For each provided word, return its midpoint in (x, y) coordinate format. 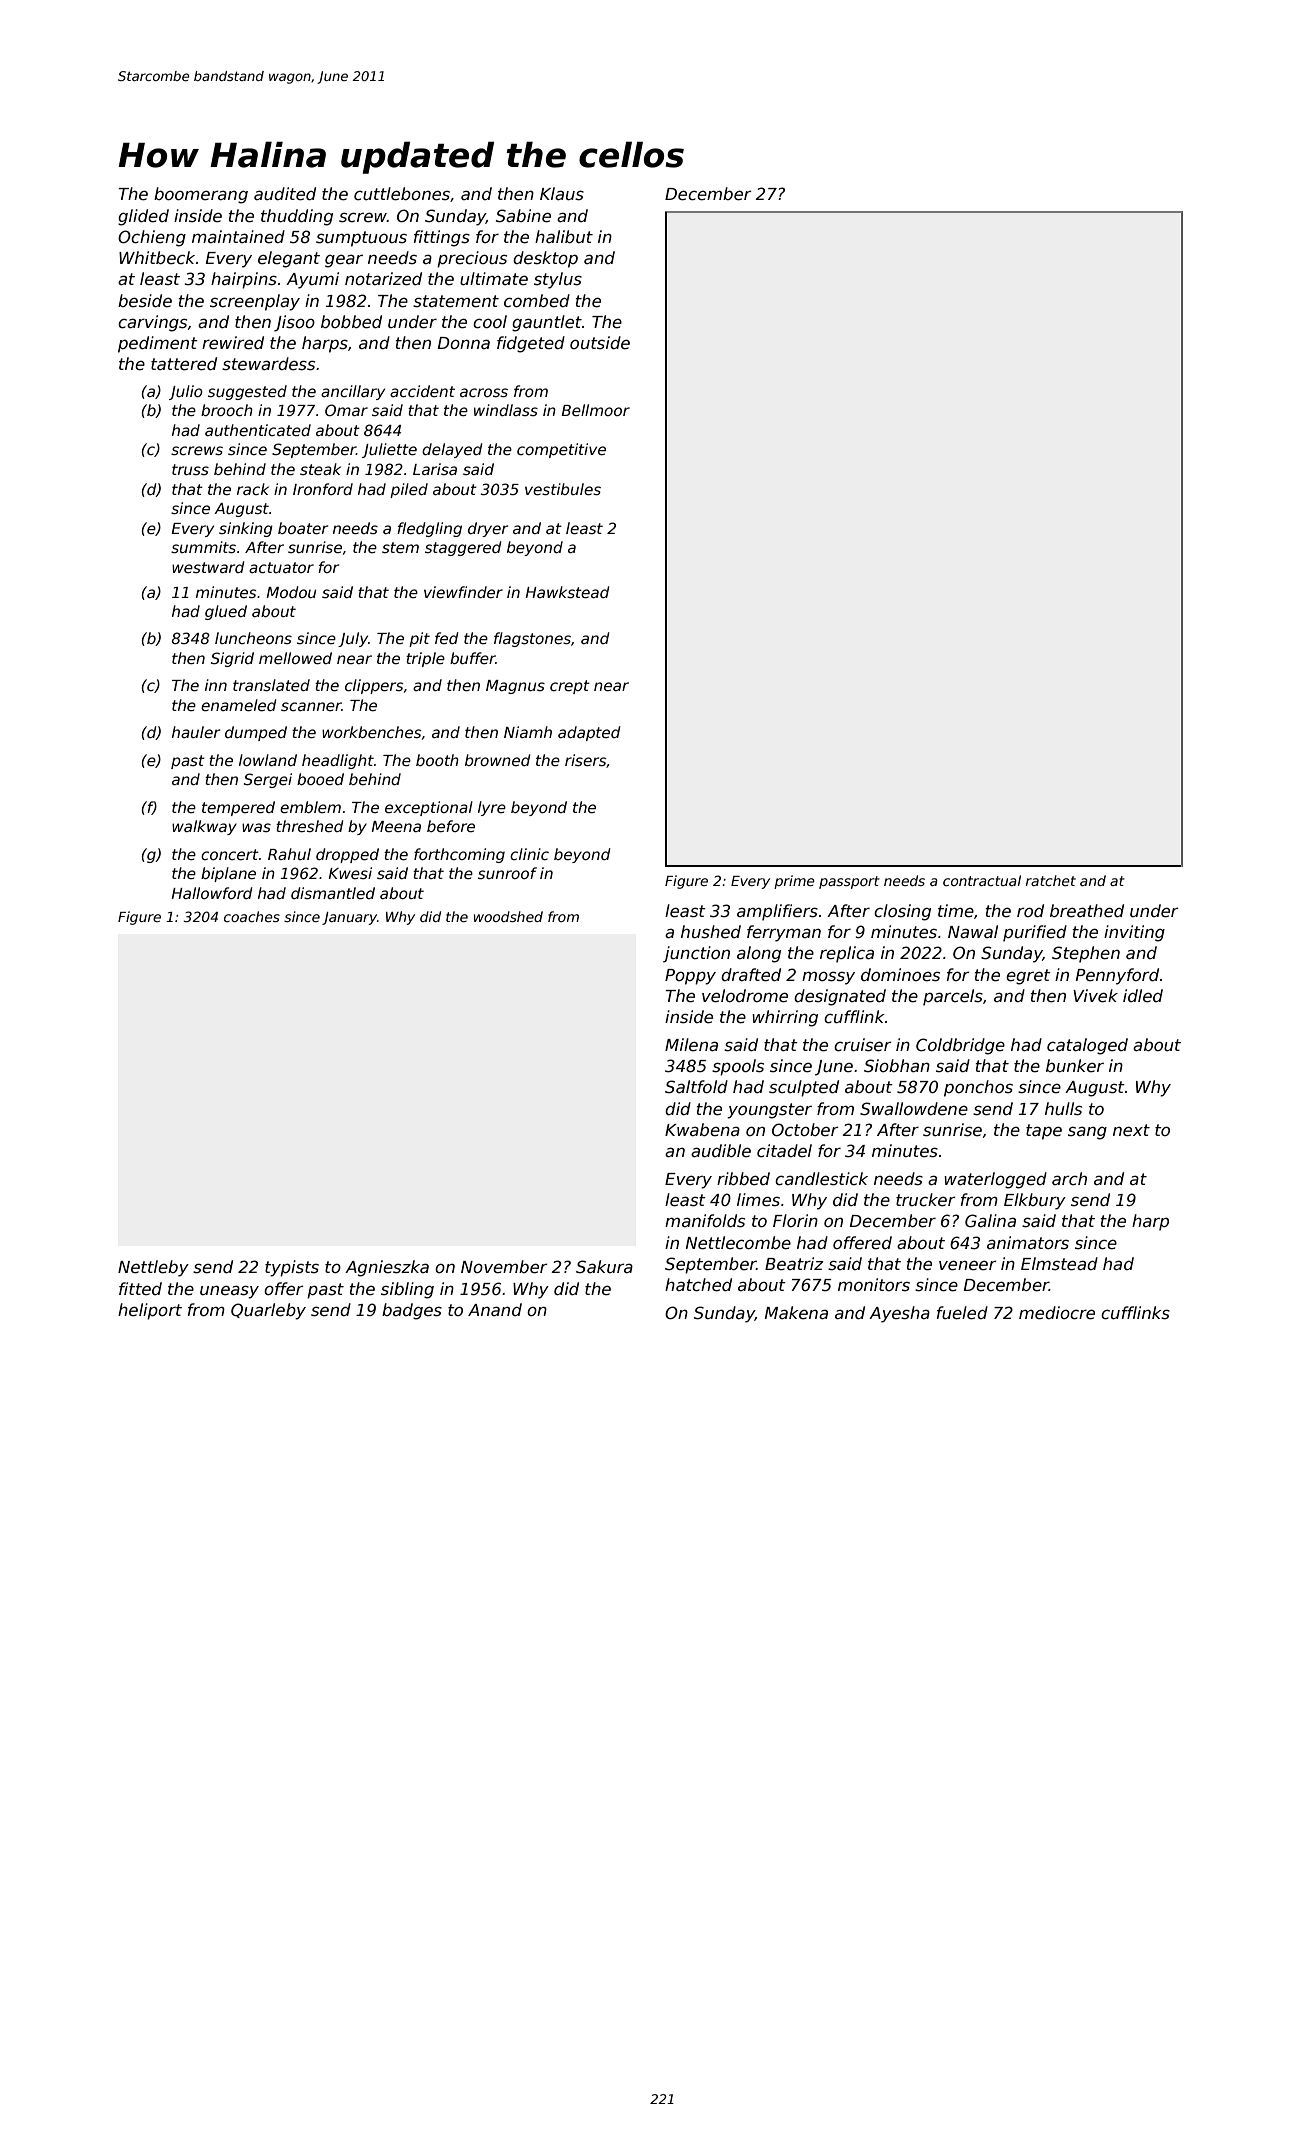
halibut (564, 236)
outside (600, 342)
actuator (281, 567)
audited (285, 194)
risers (585, 760)
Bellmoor (595, 410)
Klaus (562, 194)
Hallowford (211, 893)
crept (570, 687)
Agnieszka (387, 1268)
